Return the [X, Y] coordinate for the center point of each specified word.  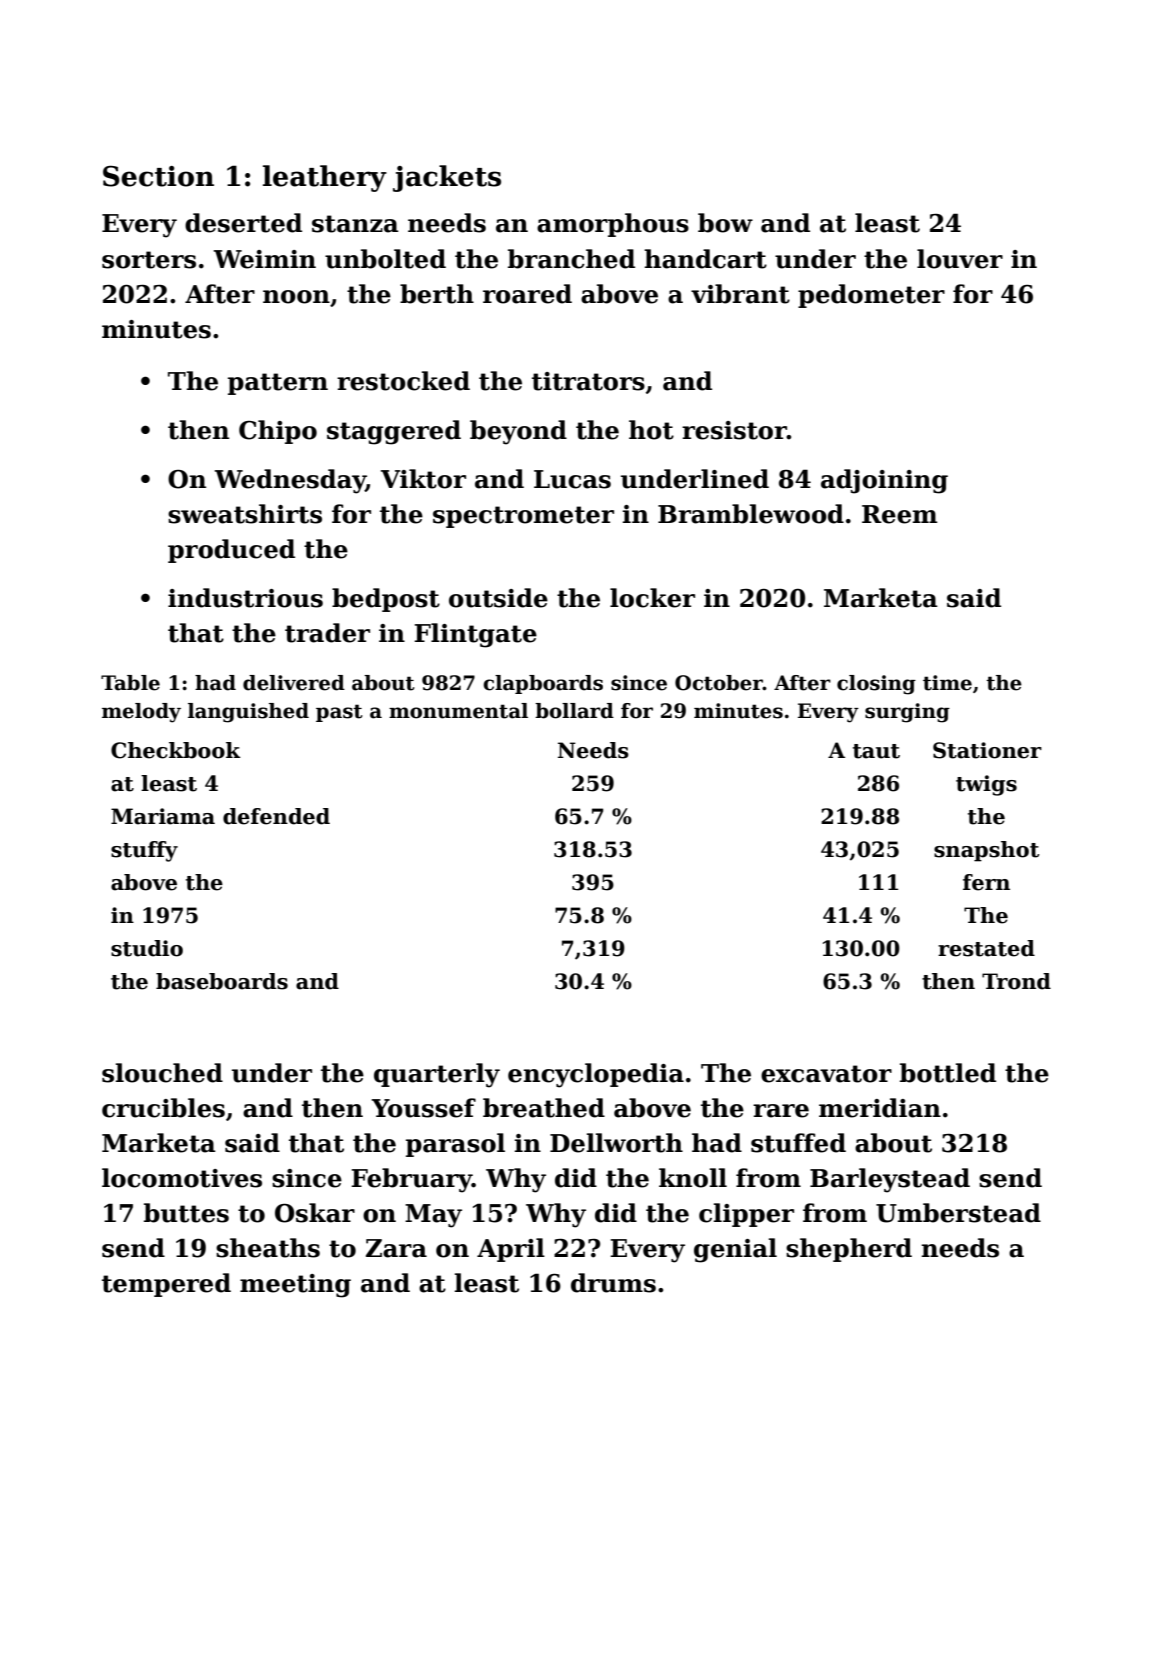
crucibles [163, 1108]
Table [130, 683]
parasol [455, 1145]
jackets [447, 178]
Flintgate [475, 635]
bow [725, 223]
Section [158, 176]
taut [876, 751]
